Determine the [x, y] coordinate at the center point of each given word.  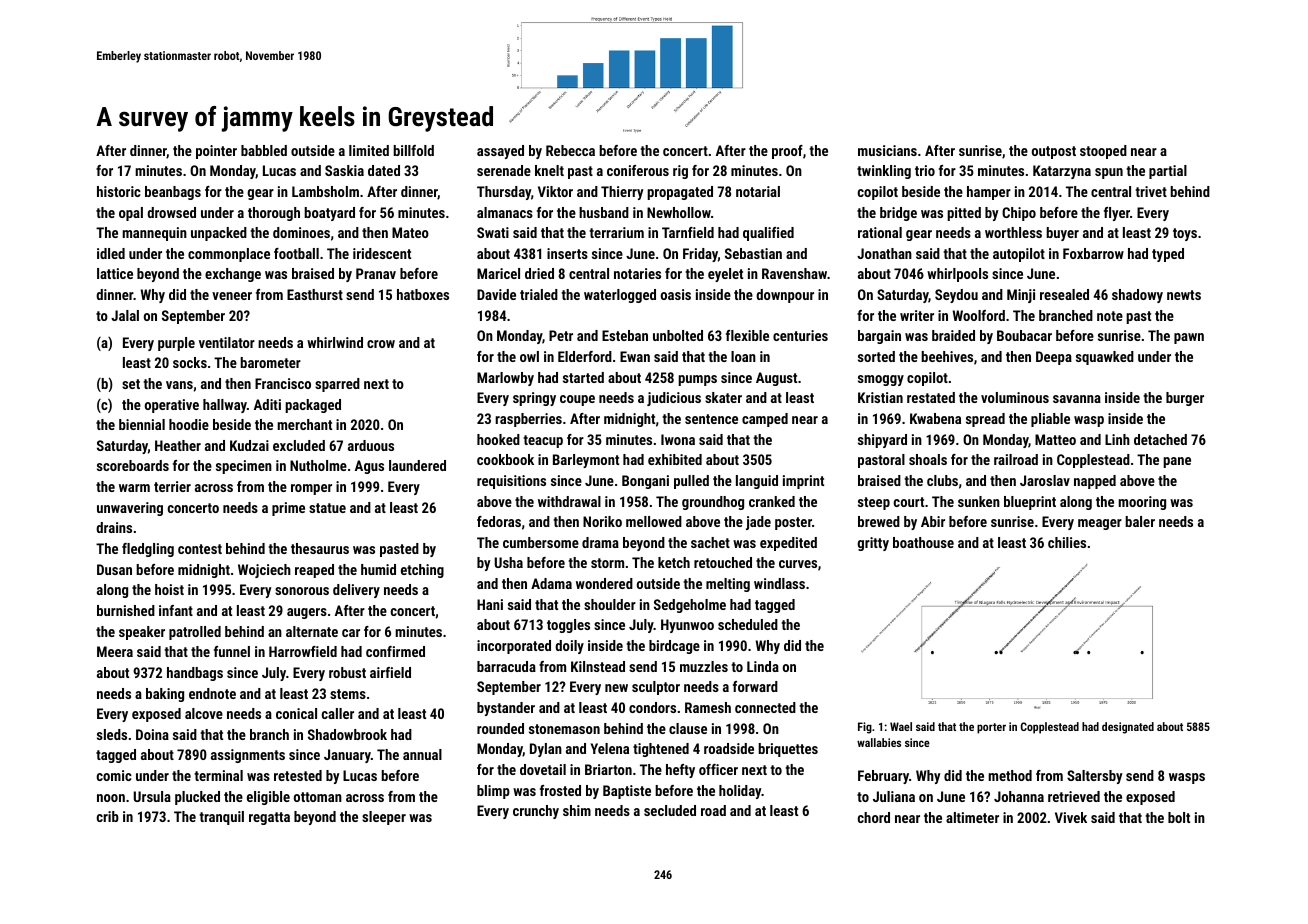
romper [311, 489]
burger [1185, 399]
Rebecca [570, 150]
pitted [964, 214]
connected [765, 707]
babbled [264, 150]
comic [114, 775]
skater [723, 397]
